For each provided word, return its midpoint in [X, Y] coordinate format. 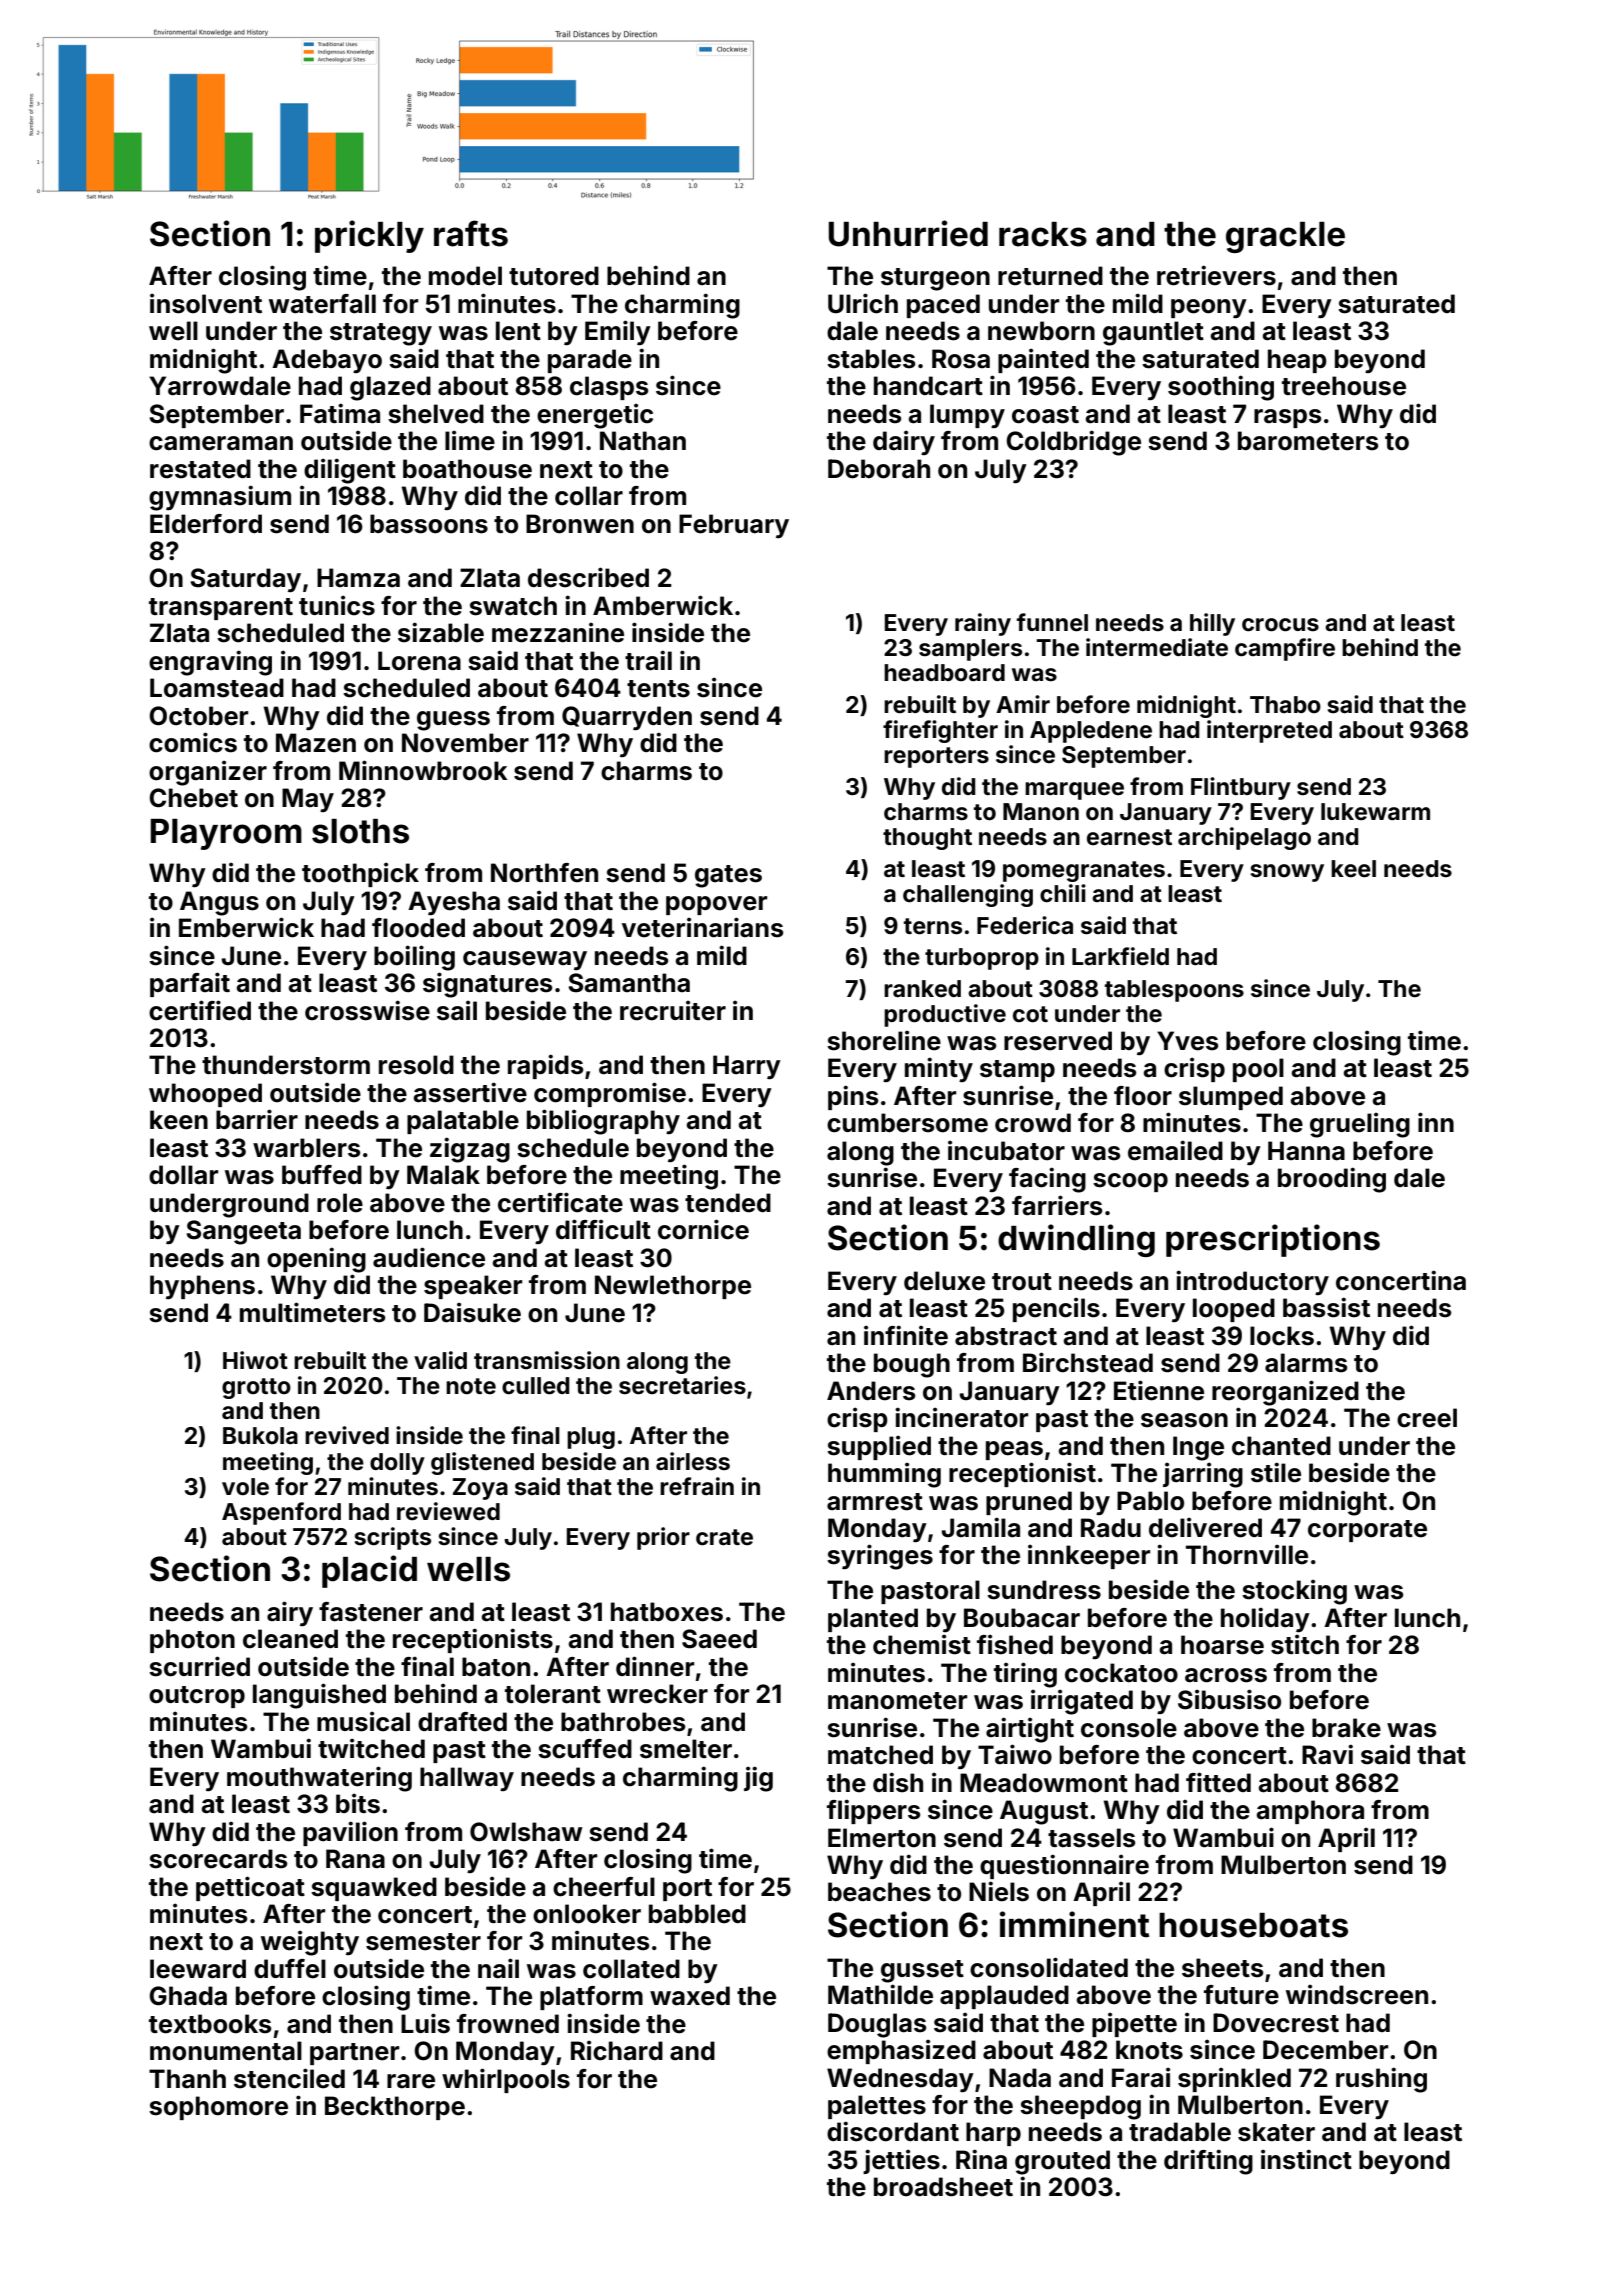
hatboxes [667, 1612]
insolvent [206, 303]
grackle [1285, 237]
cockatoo [1121, 1673]
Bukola [260, 1436]
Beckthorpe [395, 2108]
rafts [471, 233]
